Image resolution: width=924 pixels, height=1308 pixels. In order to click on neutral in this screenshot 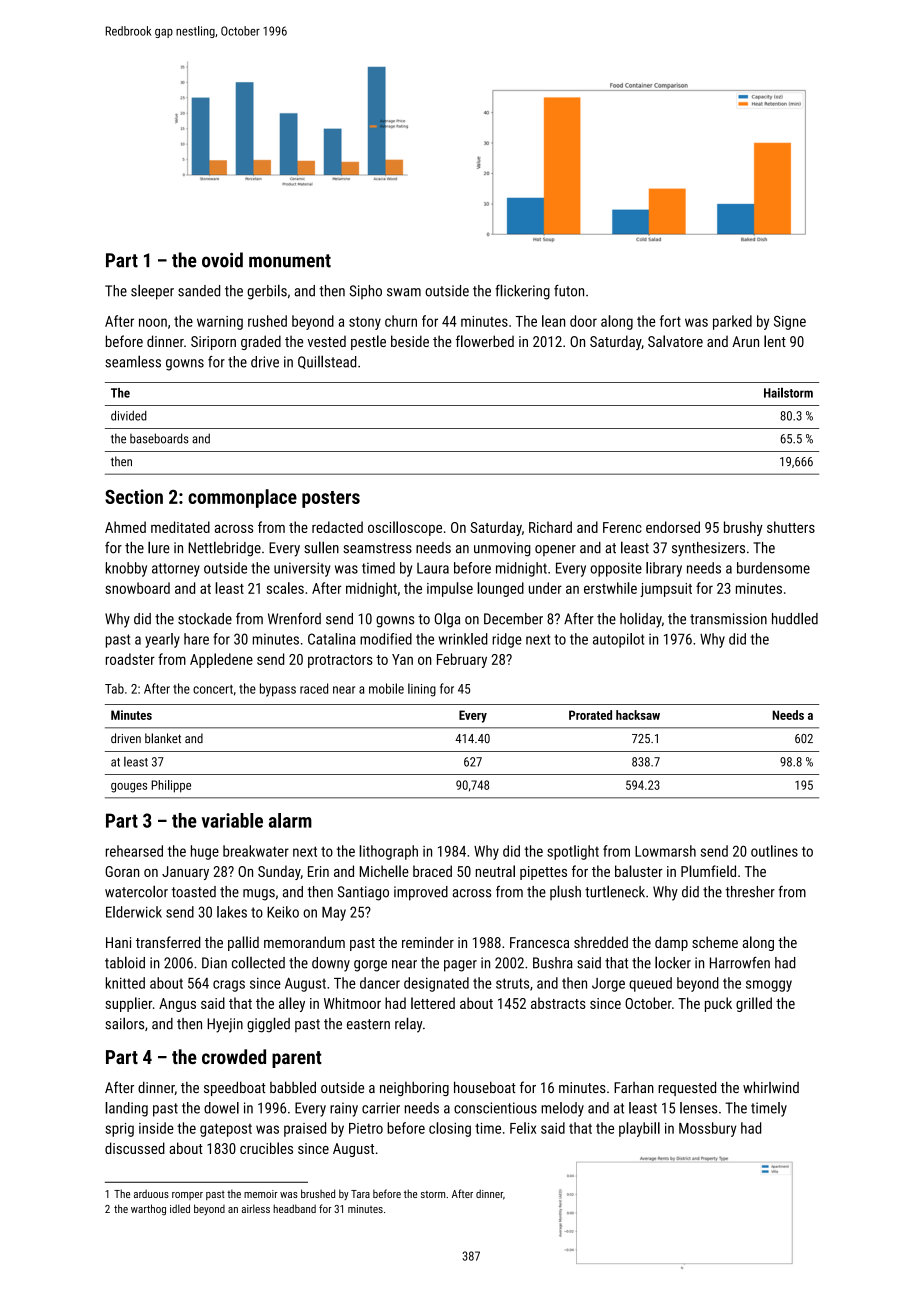, I will do `click(495, 871)`.
